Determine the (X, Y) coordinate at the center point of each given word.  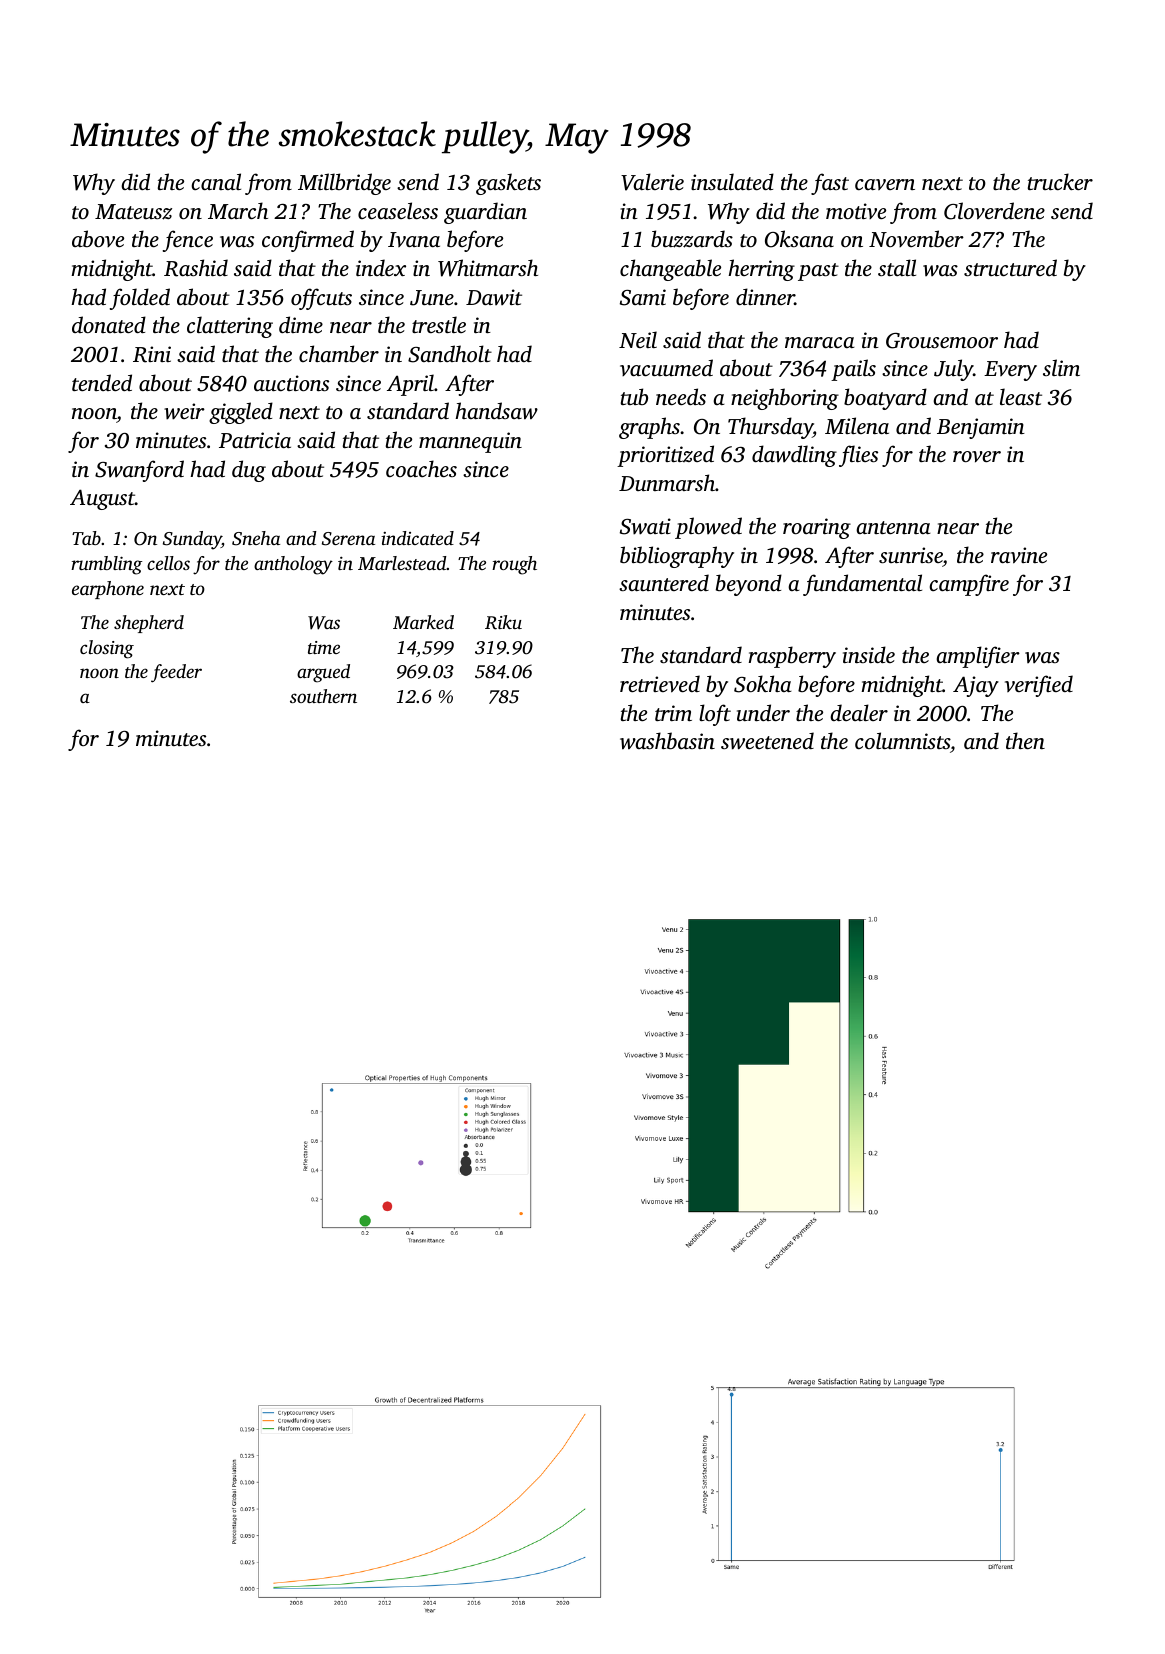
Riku (503, 622)
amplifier (978, 657)
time (324, 647)
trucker (1060, 181)
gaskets (508, 184)
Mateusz (133, 212)
